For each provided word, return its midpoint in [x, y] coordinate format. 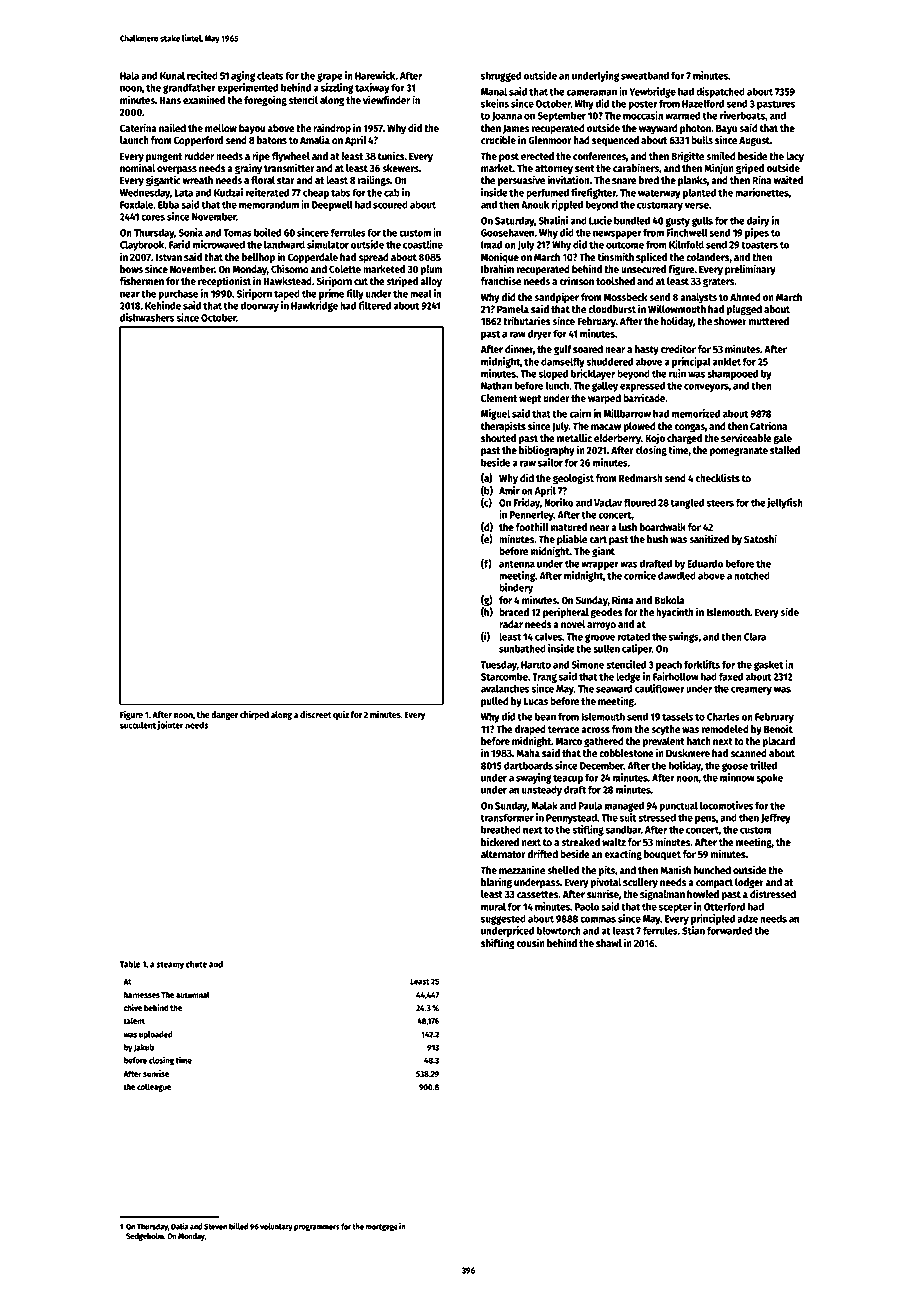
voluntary [276, 1227]
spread [374, 258]
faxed [731, 676]
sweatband [645, 75]
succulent [138, 725]
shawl [609, 943]
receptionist [224, 282]
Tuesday [499, 665]
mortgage [382, 1228]
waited [788, 179]
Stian [693, 930]
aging [243, 76]
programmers [317, 1228]
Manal [494, 91]
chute [196, 964]
